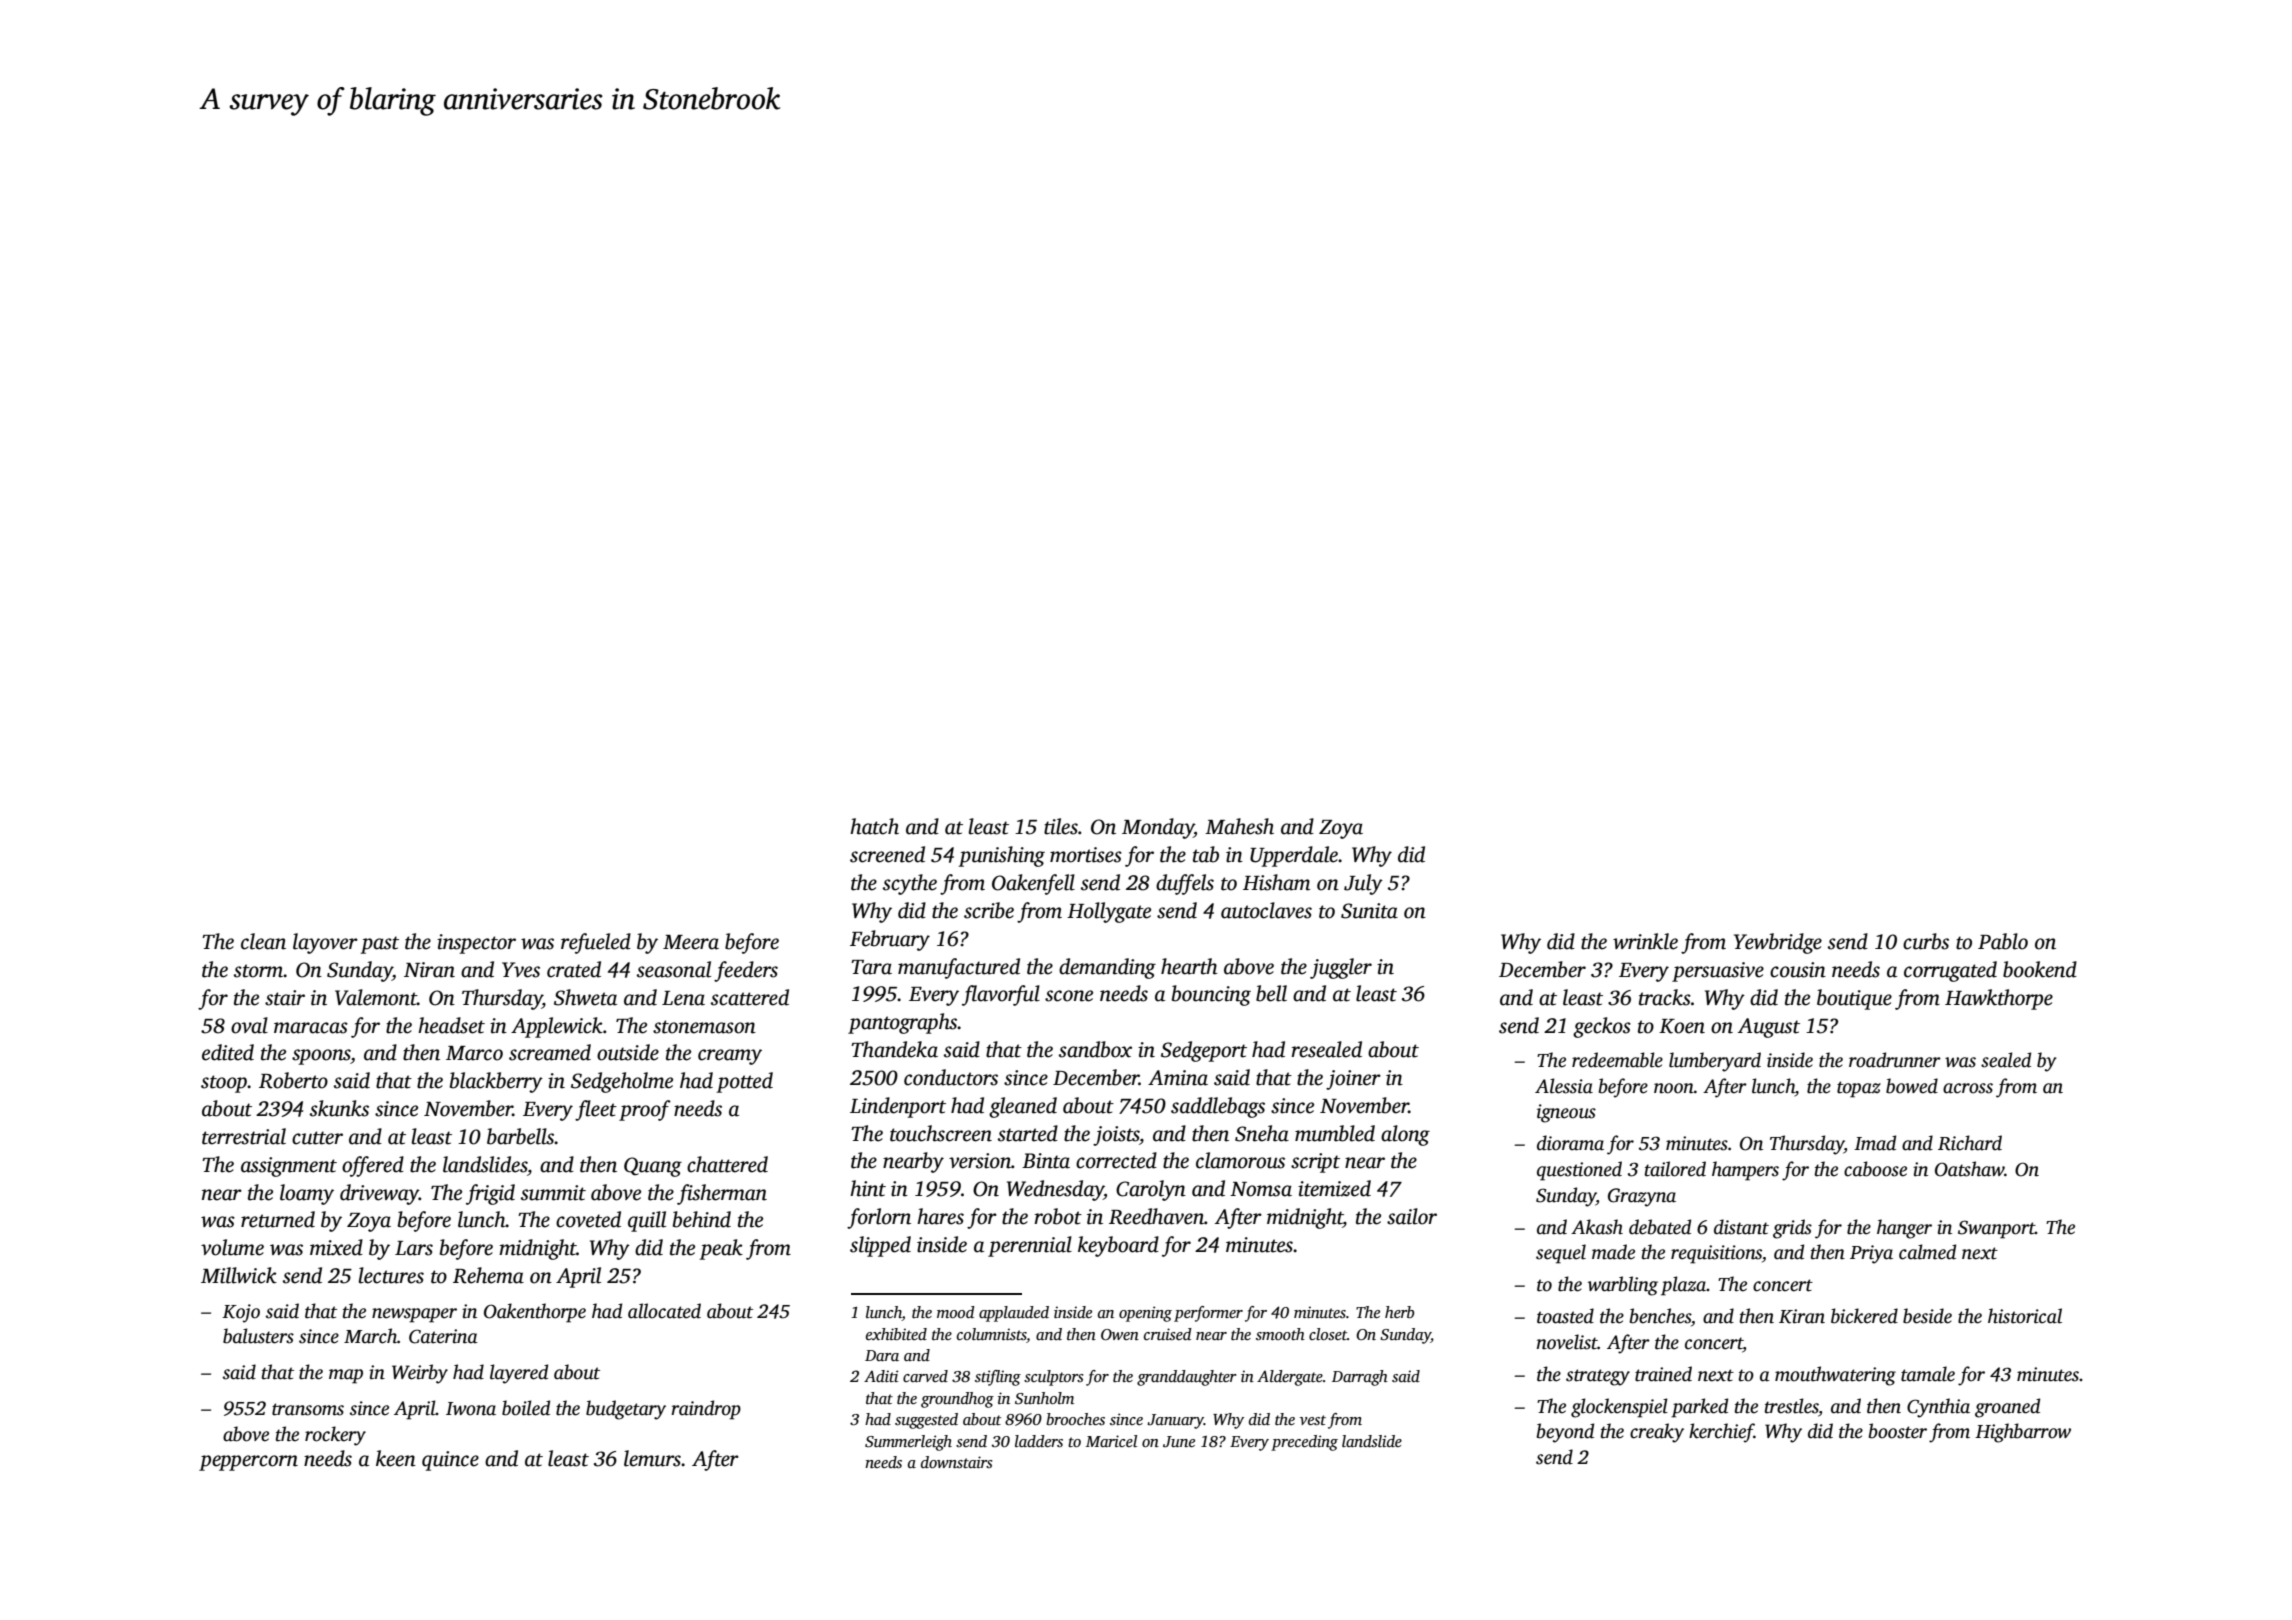  I want to click on Mahesh, so click(1239, 826).
